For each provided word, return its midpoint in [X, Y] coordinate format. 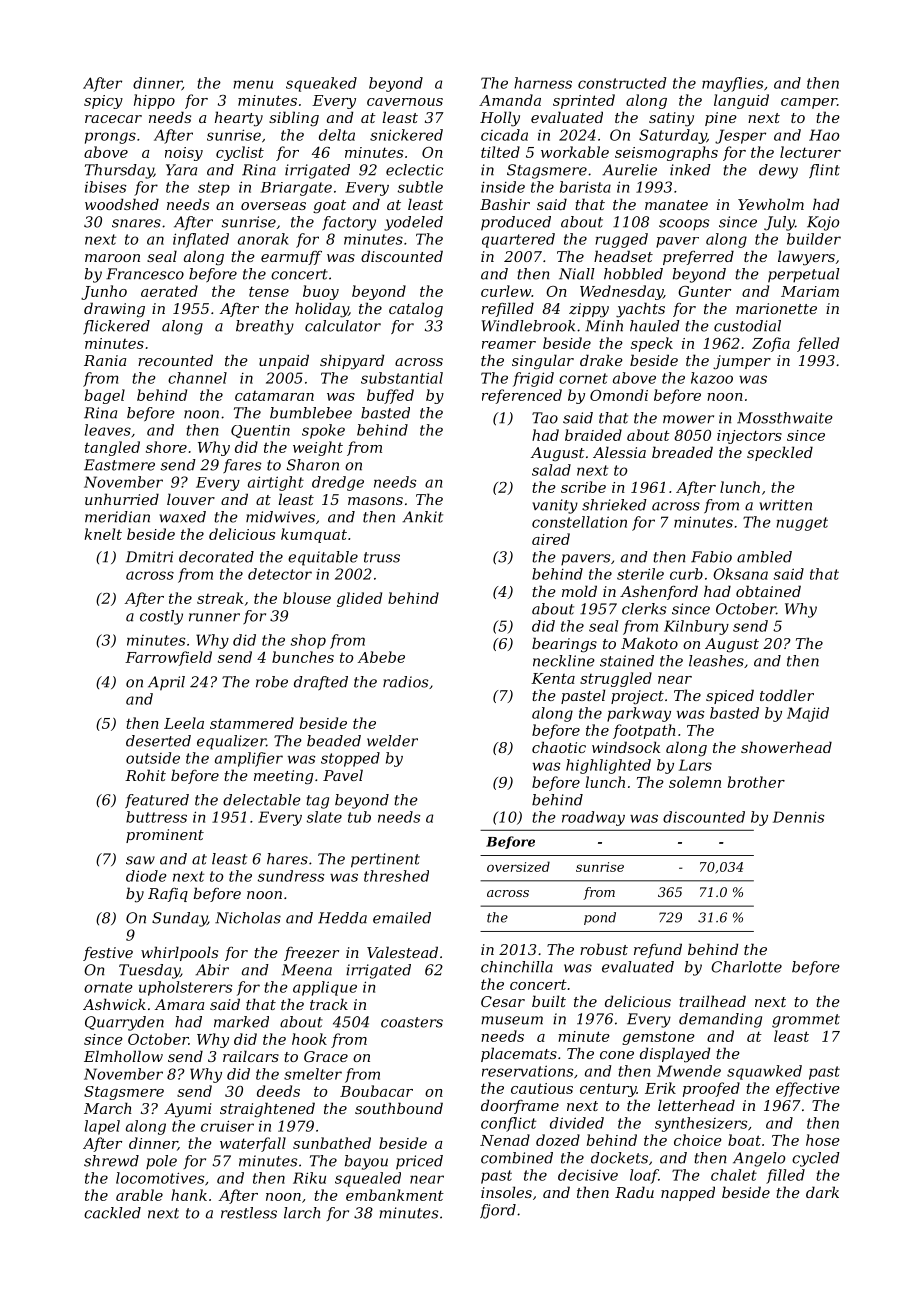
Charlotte [746, 967]
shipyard [352, 362]
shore [166, 447]
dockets [619, 1158]
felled [818, 344]
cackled [112, 1213]
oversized [518, 866]
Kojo [823, 223]
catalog [416, 309]
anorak [263, 239]
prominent [165, 836]
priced [419, 1162]
